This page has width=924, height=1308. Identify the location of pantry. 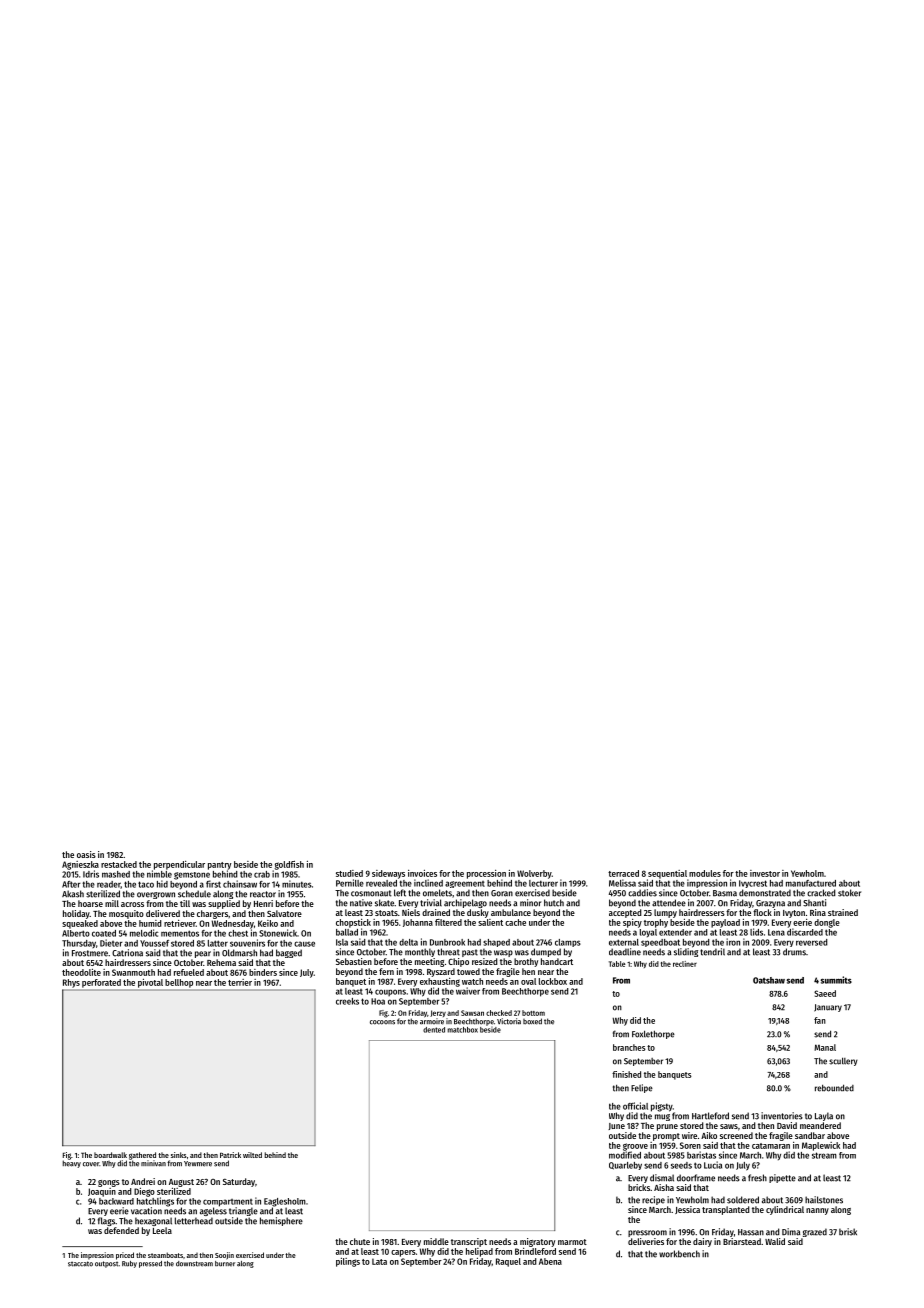
(219, 866).
